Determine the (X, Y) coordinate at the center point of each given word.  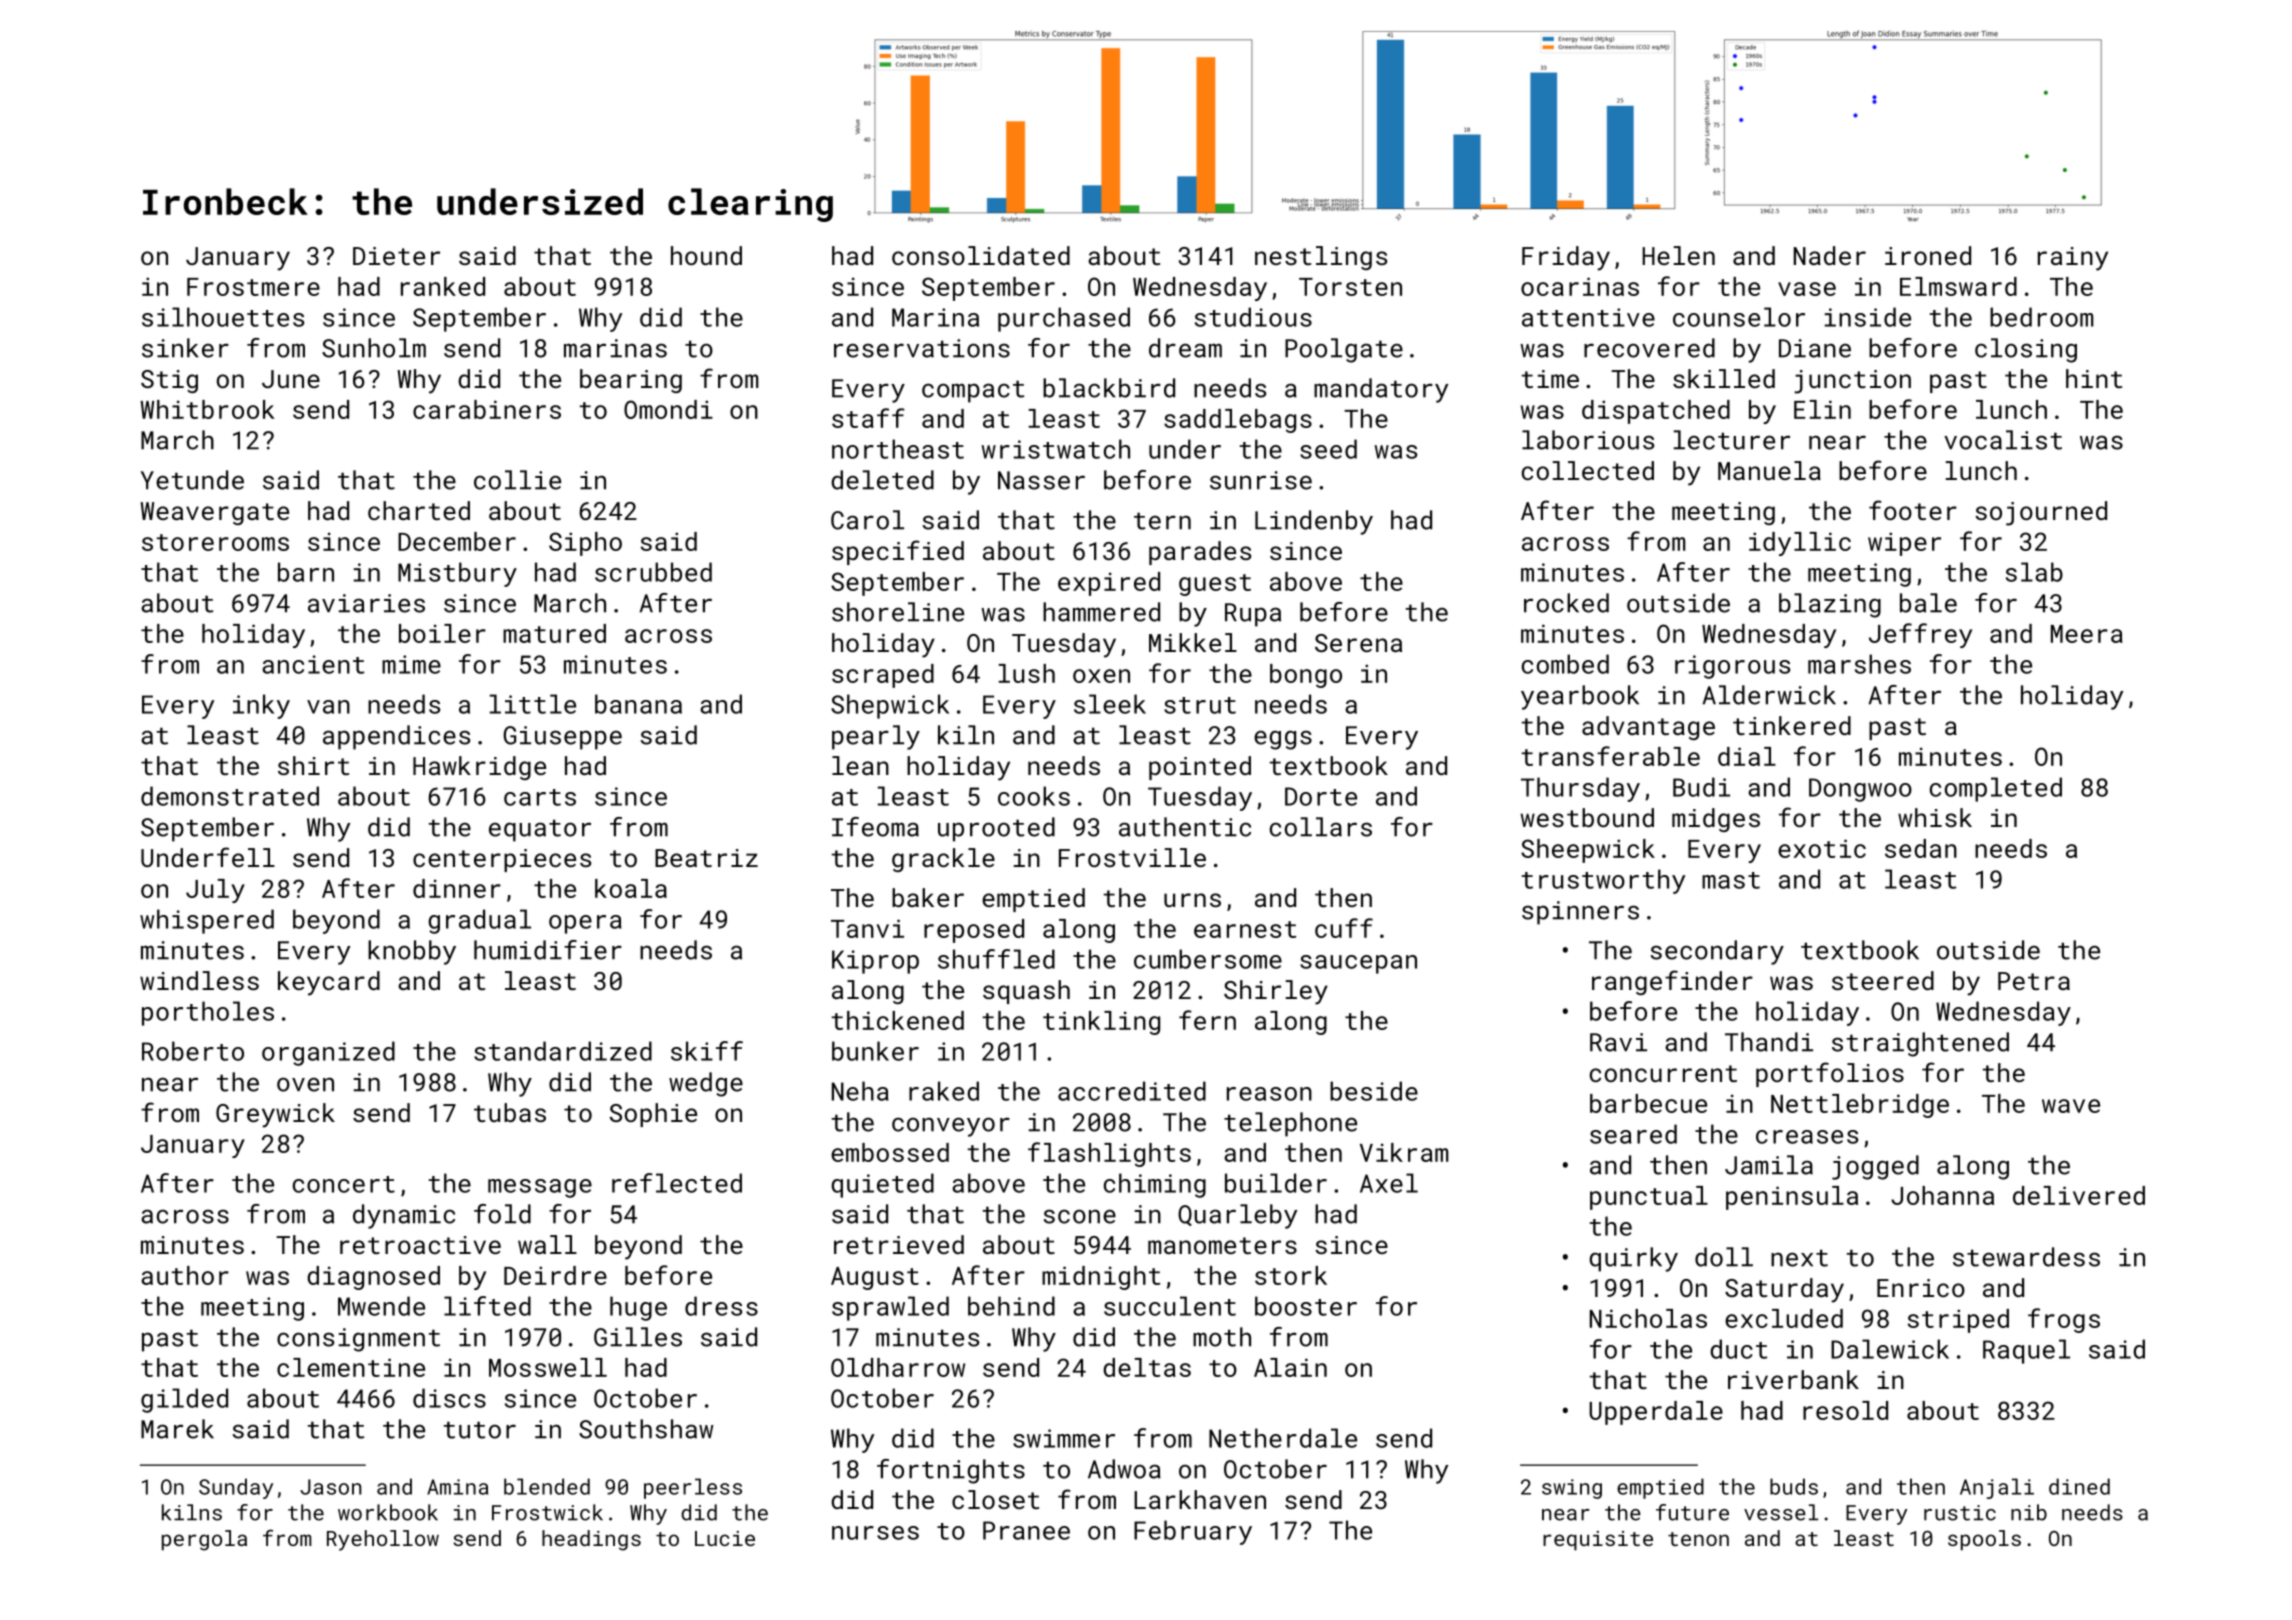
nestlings (1321, 258)
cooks (1034, 796)
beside (1374, 1091)
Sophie (653, 1115)
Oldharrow (898, 1367)
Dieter (396, 256)
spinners (1580, 913)
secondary (1717, 952)
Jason (330, 1487)
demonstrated (230, 796)
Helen (1678, 255)
